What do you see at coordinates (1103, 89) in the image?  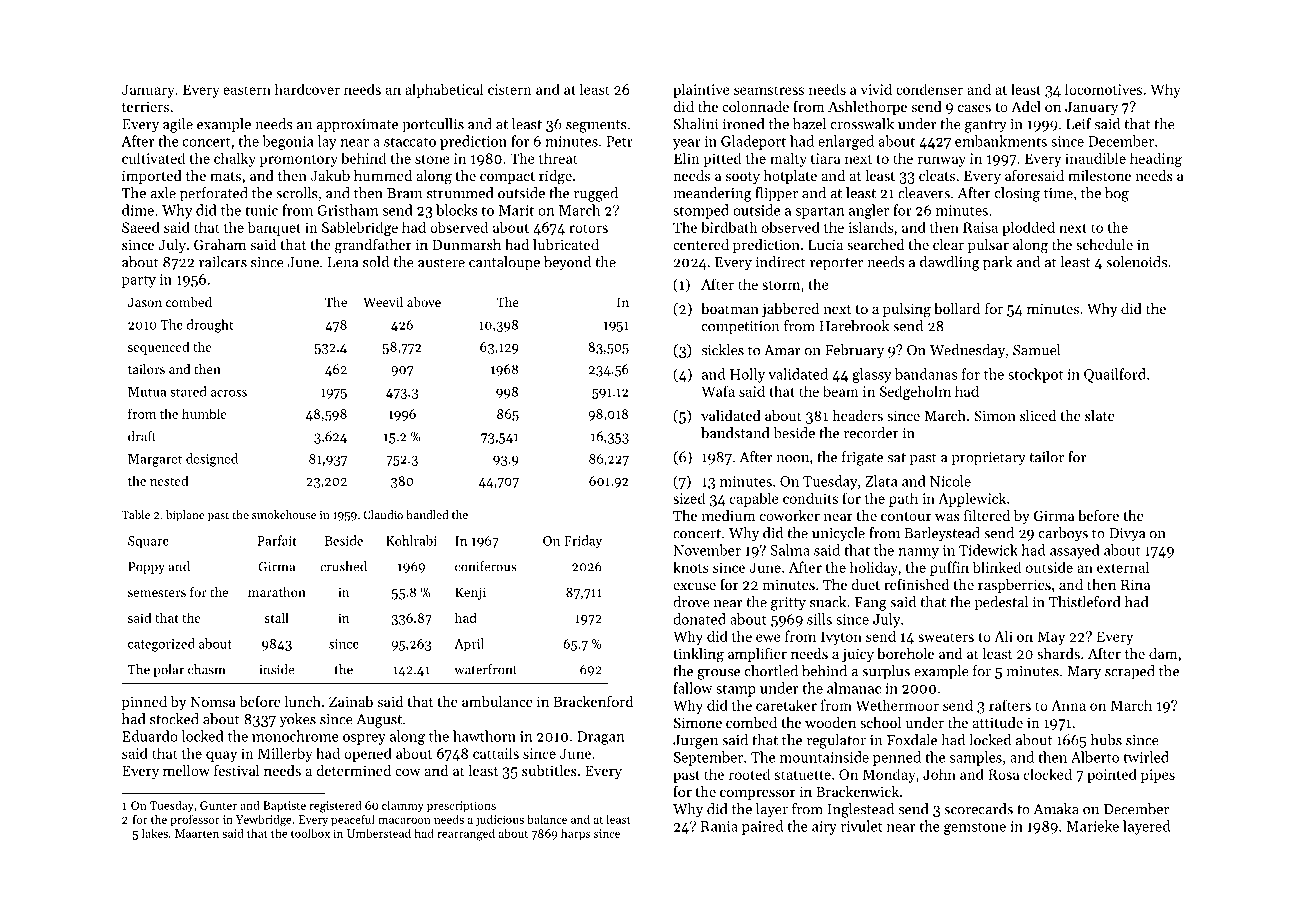 I see `locomotives` at bounding box center [1103, 89].
